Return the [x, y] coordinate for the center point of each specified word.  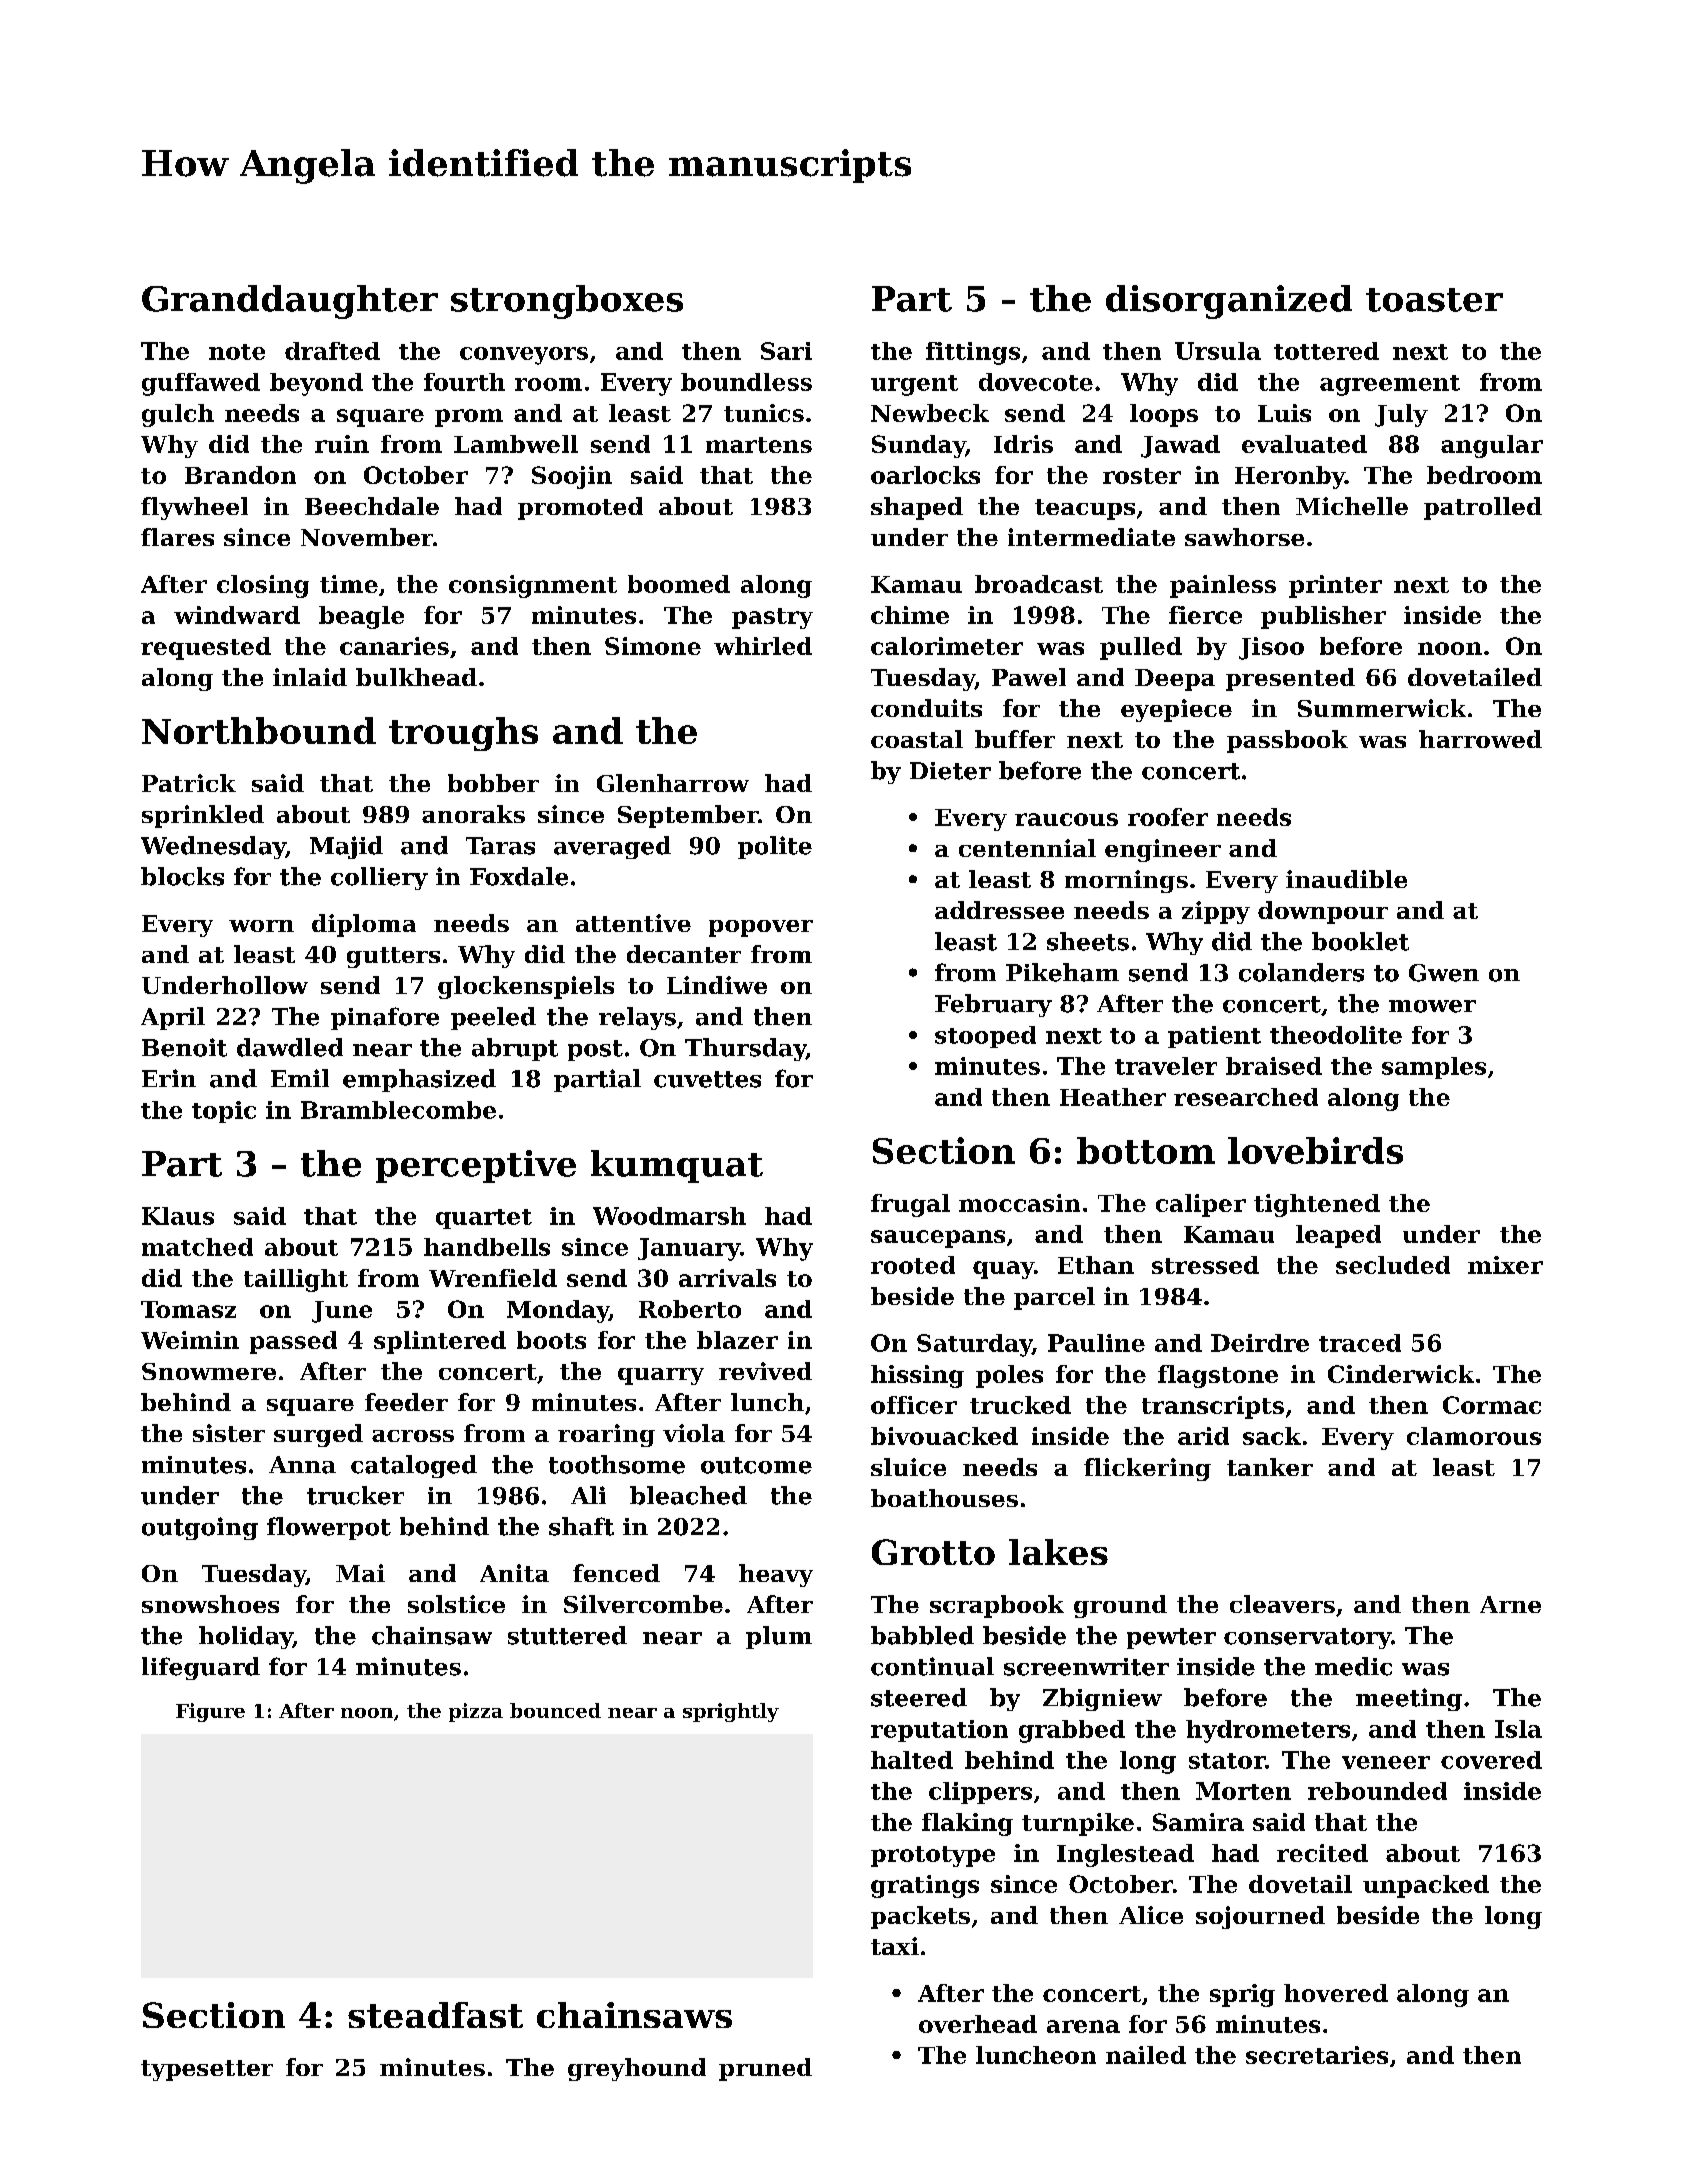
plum [779, 1637]
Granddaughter [290, 302]
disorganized [1229, 302]
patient [1214, 1037]
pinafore [385, 1018]
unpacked [1426, 1886]
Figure [210, 1712]
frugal [910, 1205]
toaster [1434, 300]
